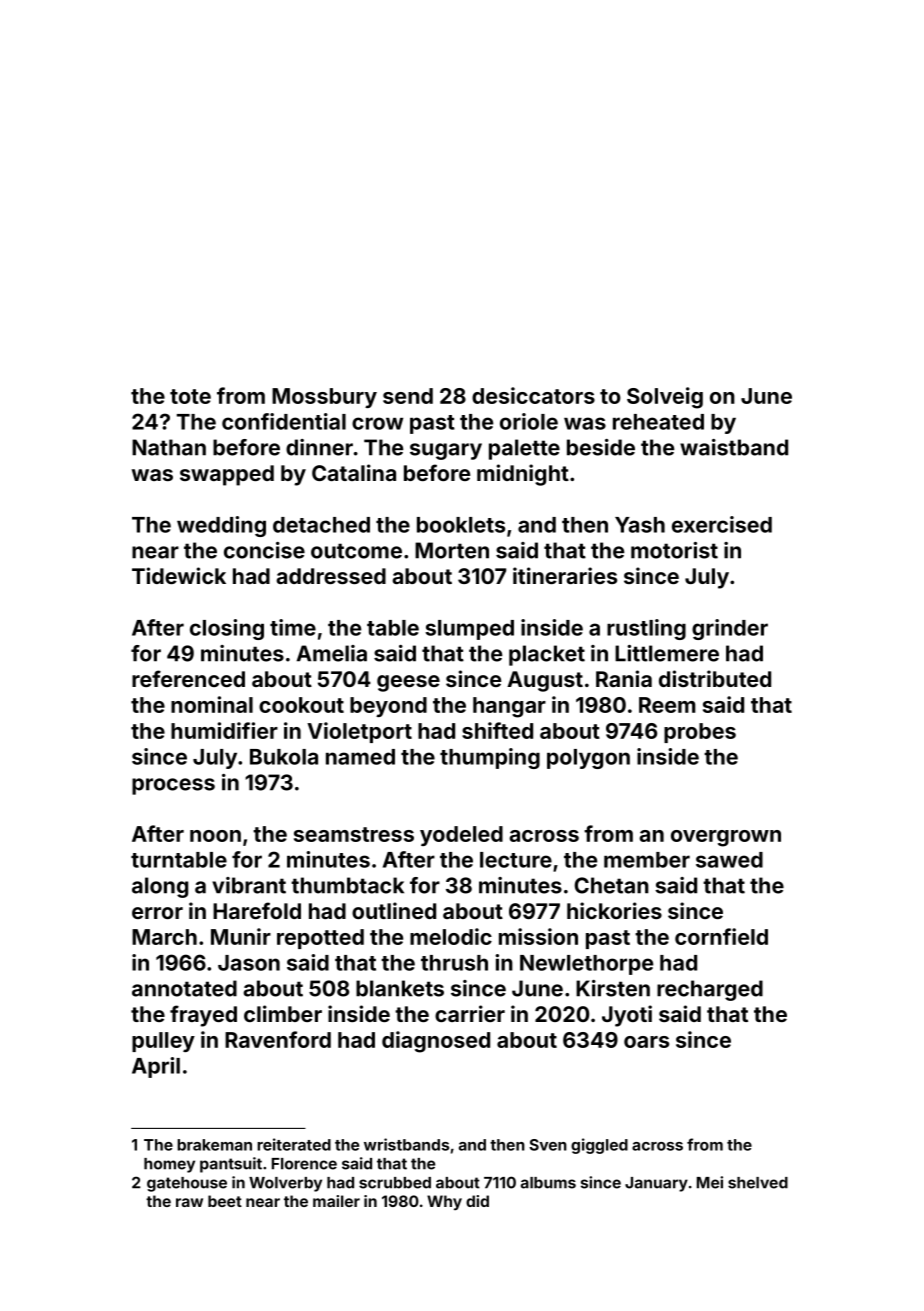 The height and width of the image is (1311, 924). What do you see at coordinates (444, 1202) in the image?
I see `Why` at bounding box center [444, 1202].
